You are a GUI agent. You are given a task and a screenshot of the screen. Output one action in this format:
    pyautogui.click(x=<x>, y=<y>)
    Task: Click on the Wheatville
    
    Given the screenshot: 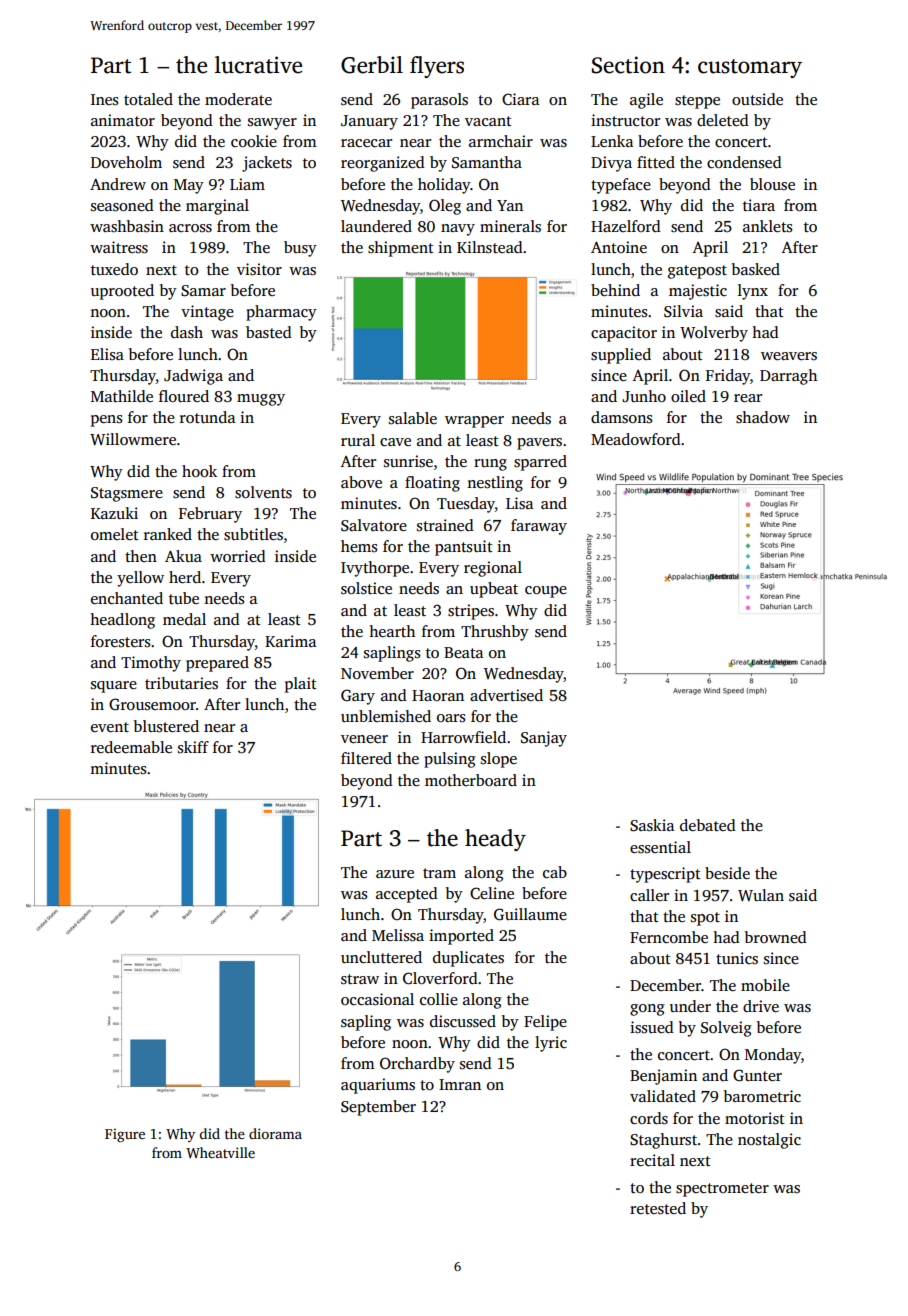 What is the action you would take?
    pyautogui.click(x=220, y=1152)
